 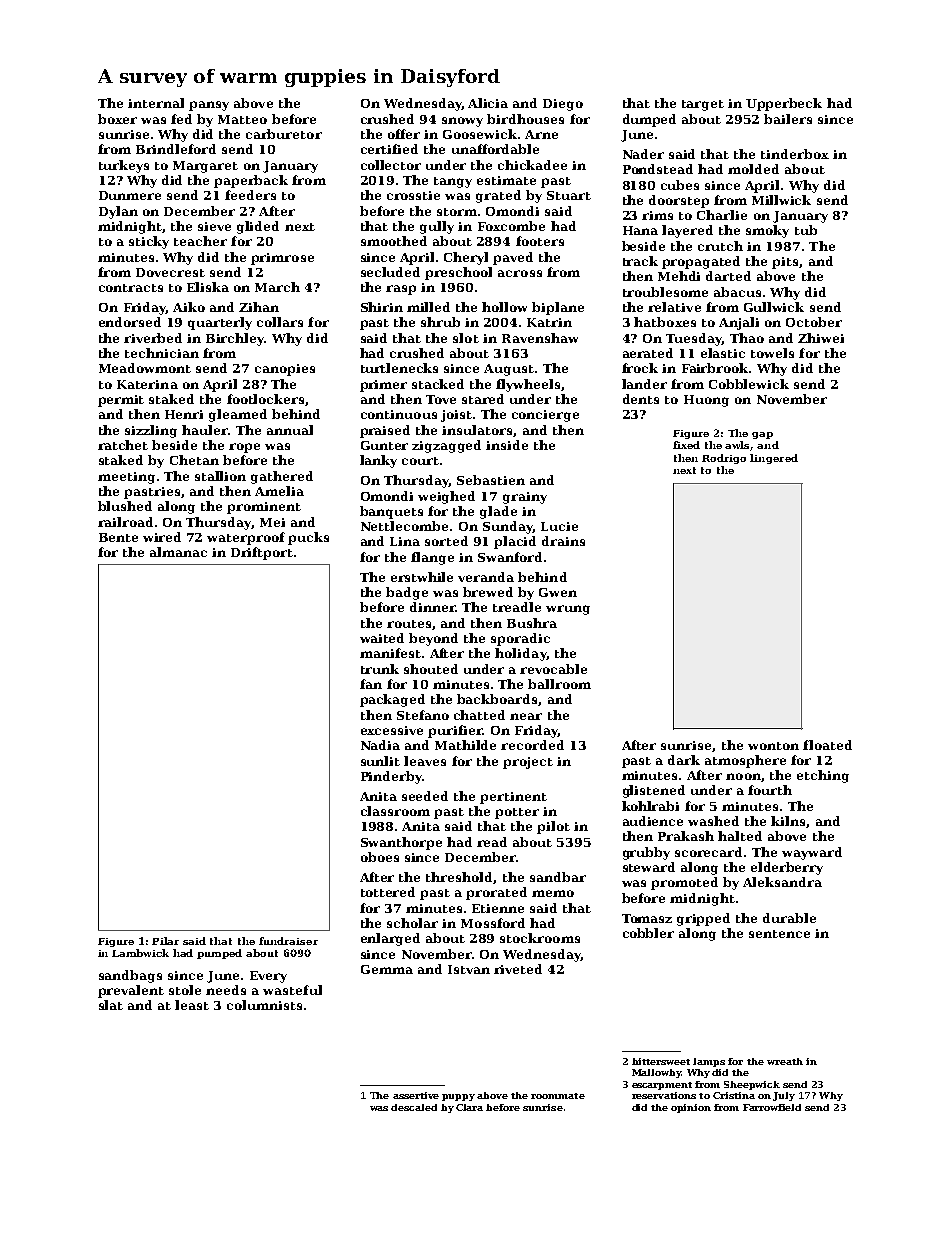 What do you see at coordinates (773, 746) in the document?
I see `wonton` at bounding box center [773, 746].
